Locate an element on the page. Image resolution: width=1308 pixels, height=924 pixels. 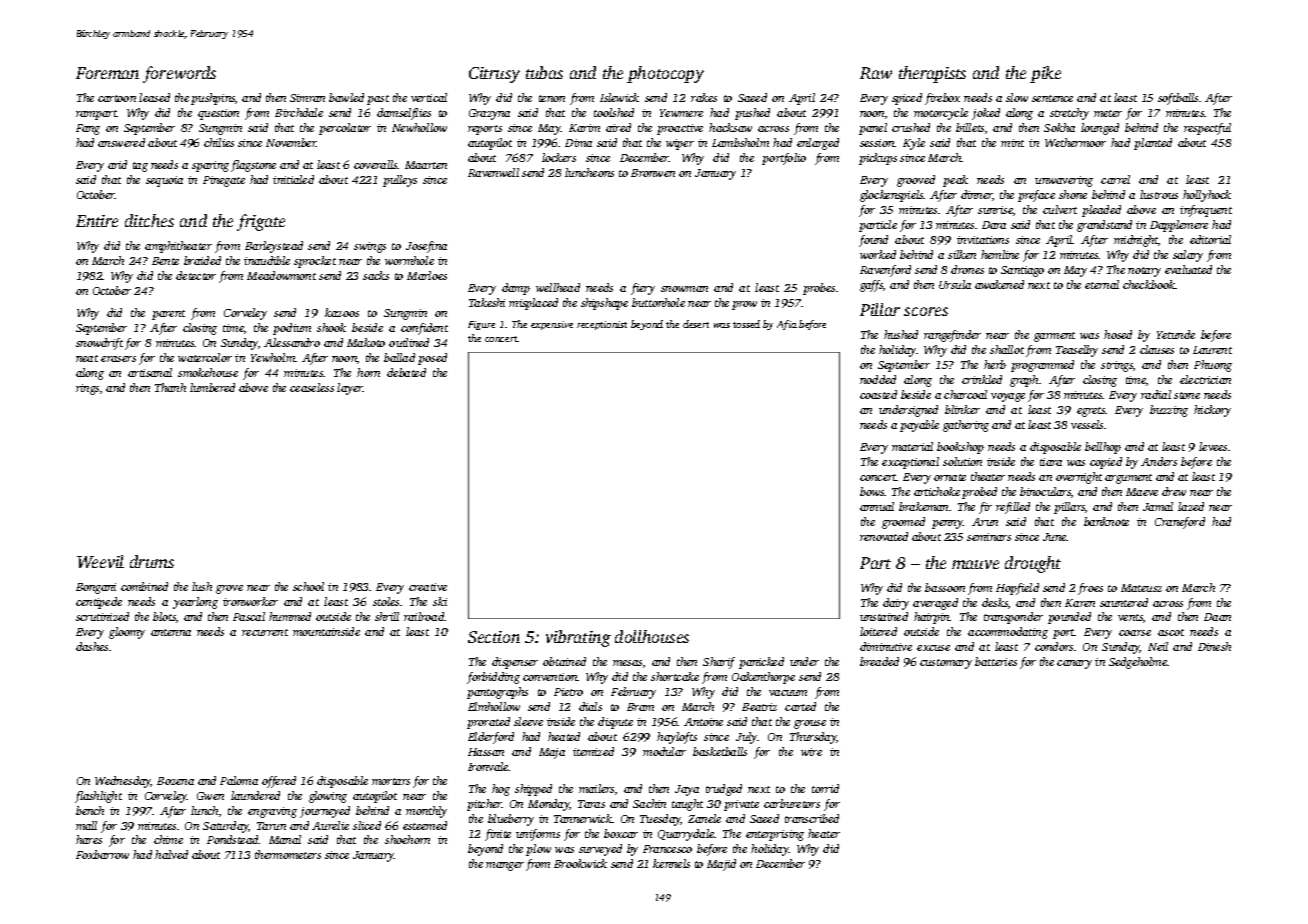
Weevil is located at coordinates (100, 561).
